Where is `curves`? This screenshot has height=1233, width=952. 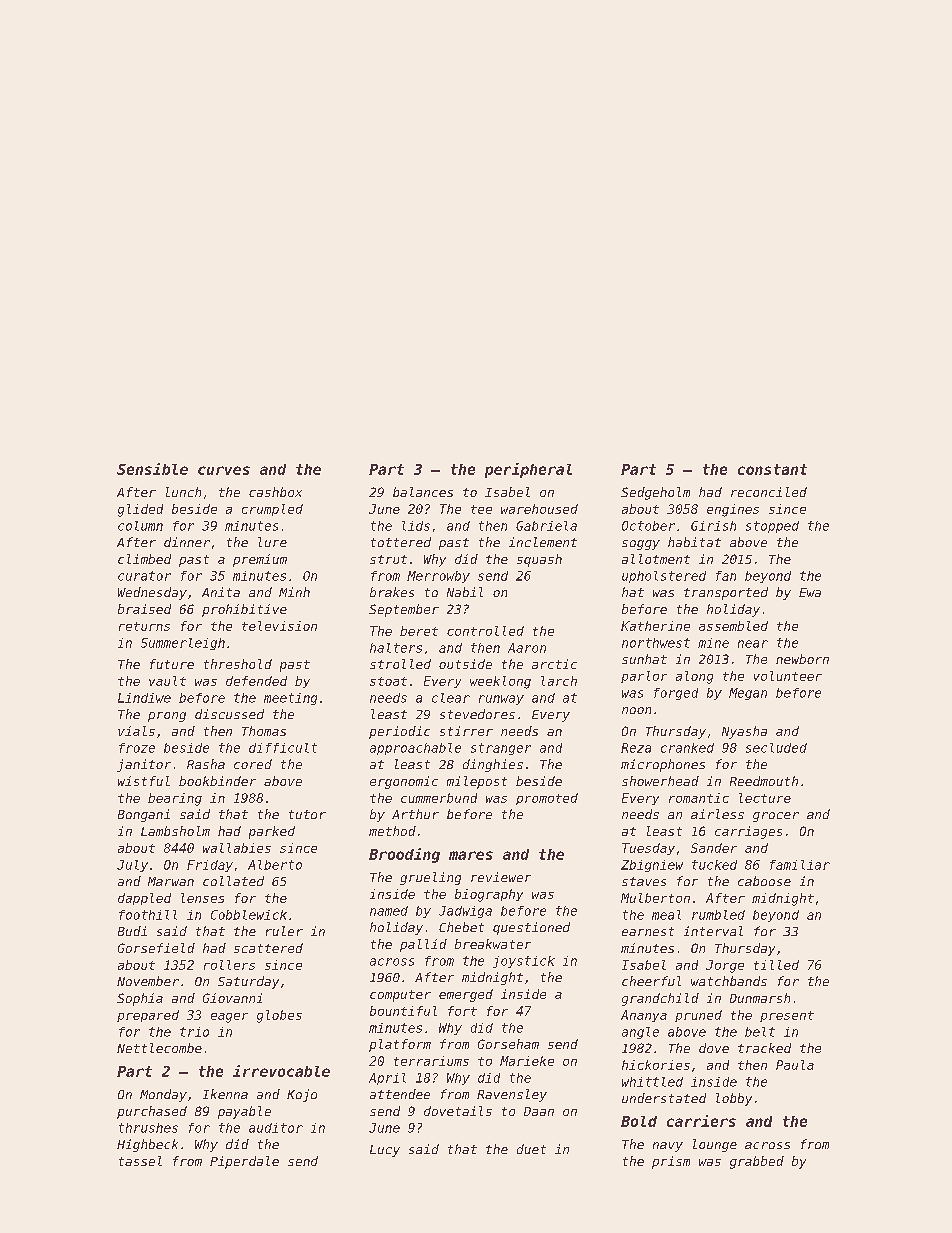
curves is located at coordinates (224, 470).
